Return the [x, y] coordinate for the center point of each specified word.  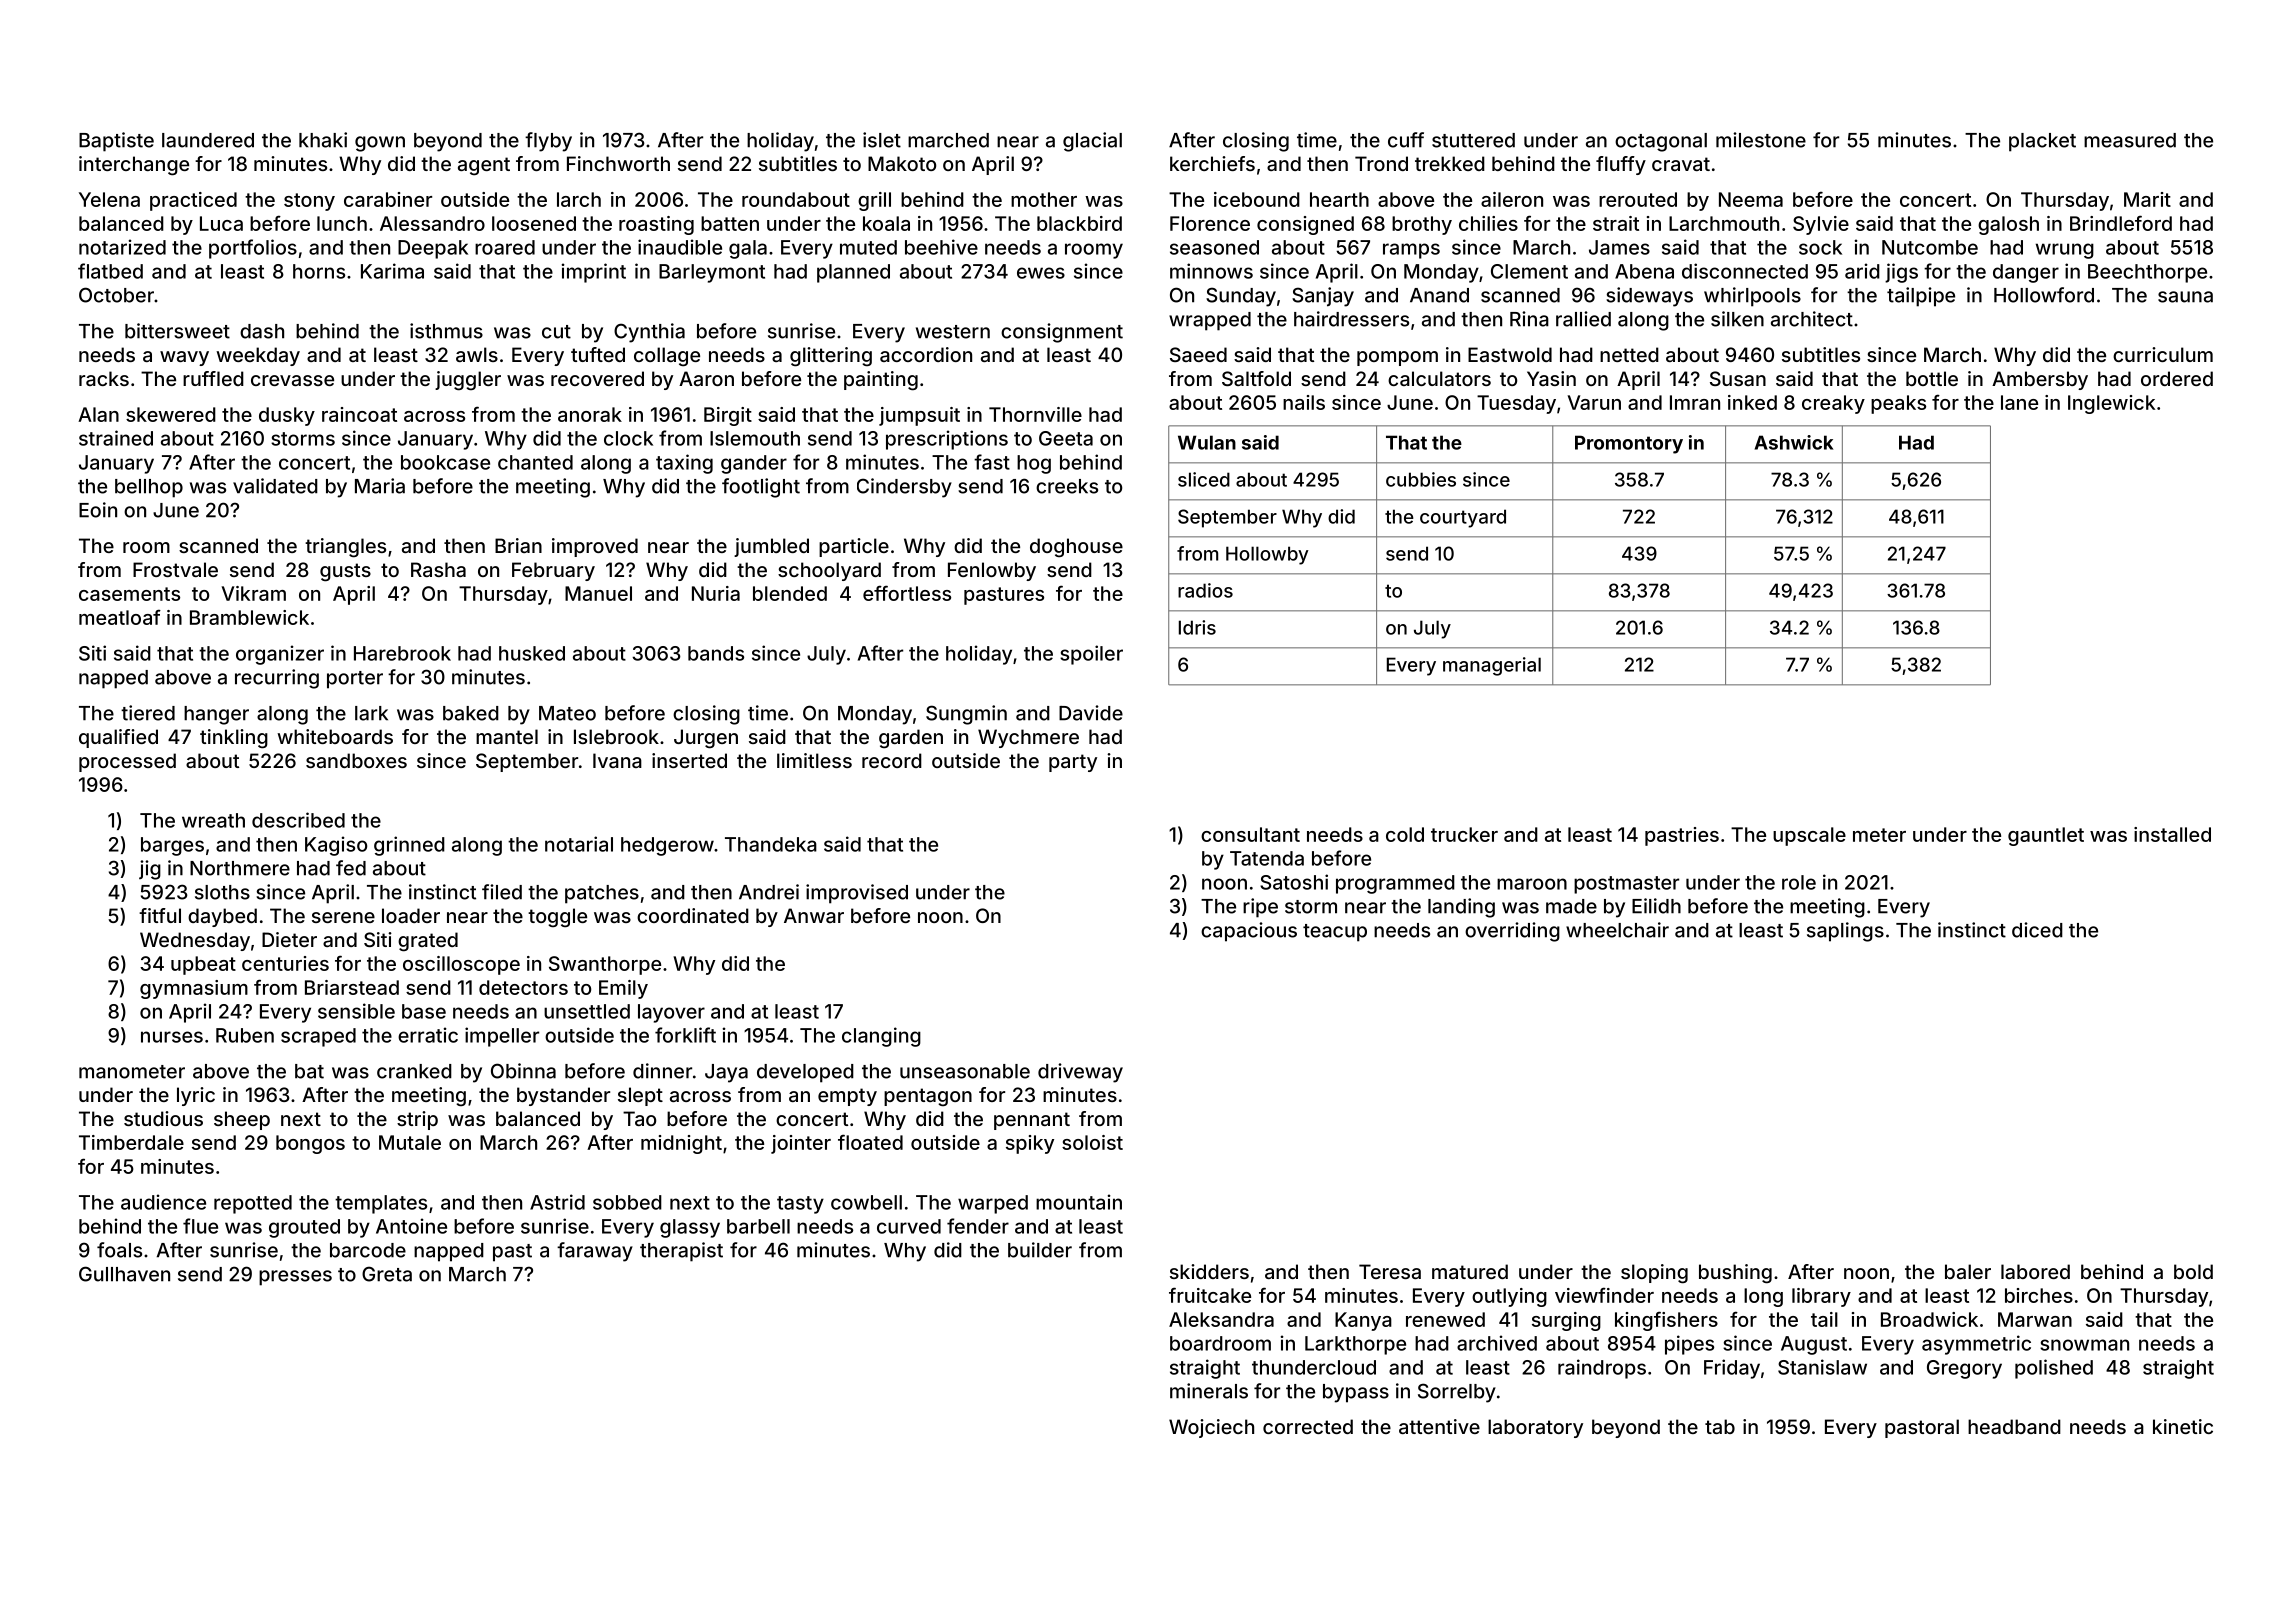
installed [2172, 834]
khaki [323, 140]
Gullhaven [124, 1274]
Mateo [567, 713]
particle [854, 547]
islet [882, 140]
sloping [1654, 1274]
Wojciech [1211, 1428]
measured [2130, 140]
